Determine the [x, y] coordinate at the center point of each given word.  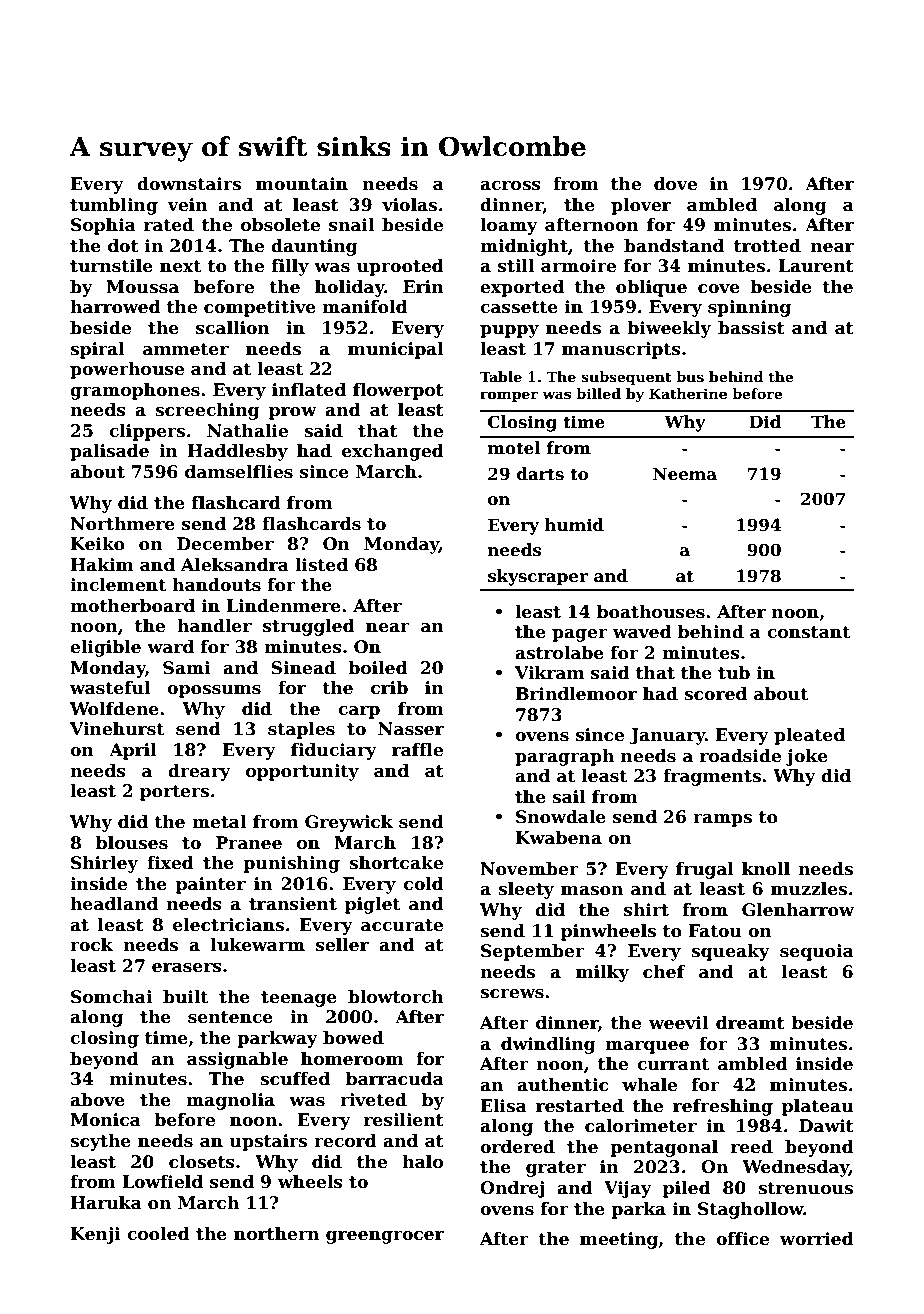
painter [211, 885]
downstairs [189, 184]
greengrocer [385, 1237]
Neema [685, 474]
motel [514, 448]
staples [301, 730]
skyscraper [538, 577]
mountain [302, 184]
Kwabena [558, 838]
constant [808, 632]
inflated [309, 390]
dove [675, 184]
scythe [100, 1142]
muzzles [809, 889]
